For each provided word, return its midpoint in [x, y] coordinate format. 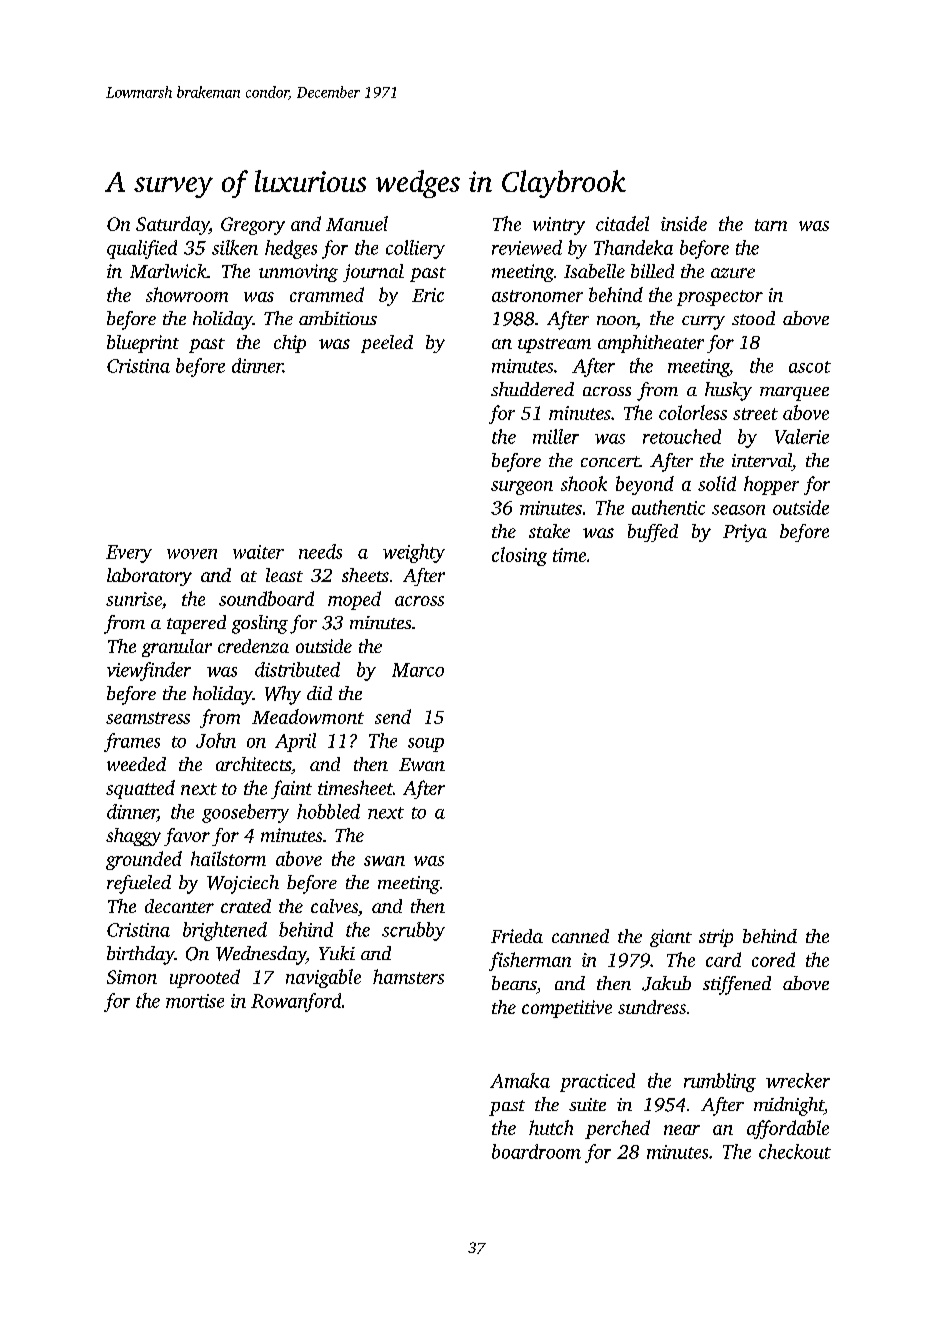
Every [129, 554]
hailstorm [228, 858]
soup [426, 745]
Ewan [422, 764]
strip [716, 938]
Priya [745, 533]
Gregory [253, 226]
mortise [195, 1001]
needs [320, 551]
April [295, 742]
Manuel [357, 223]
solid [717, 483]
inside [684, 223]
